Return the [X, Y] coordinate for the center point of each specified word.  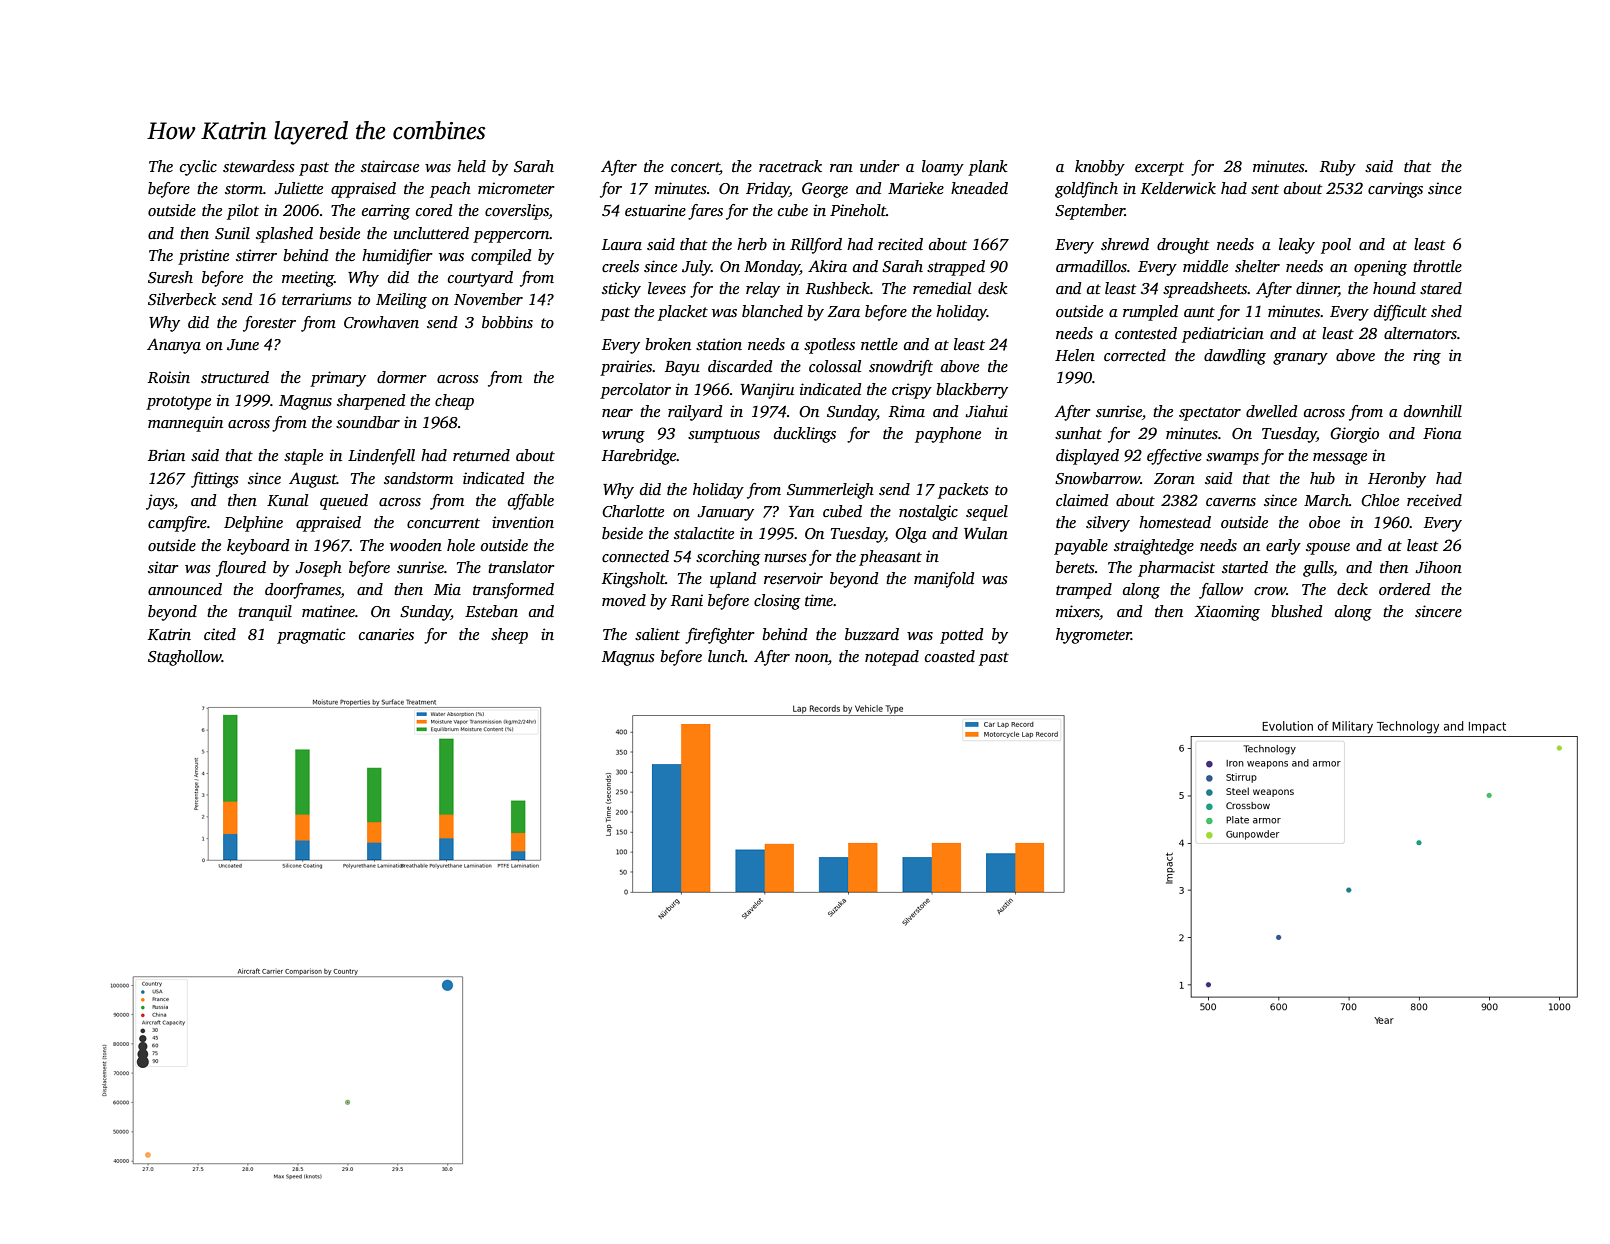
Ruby [1338, 168]
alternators [1420, 333]
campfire [177, 524]
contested [1146, 333]
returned [481, 455]
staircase [390, 166]
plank [988, 168]
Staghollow [185, 658]
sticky [621, 290]
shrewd [1125, 244]
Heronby [1397, 480]
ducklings [805, 435]
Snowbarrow [1097, 478]
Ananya [174, 346]
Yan [801, 511]
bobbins [507, 322]
